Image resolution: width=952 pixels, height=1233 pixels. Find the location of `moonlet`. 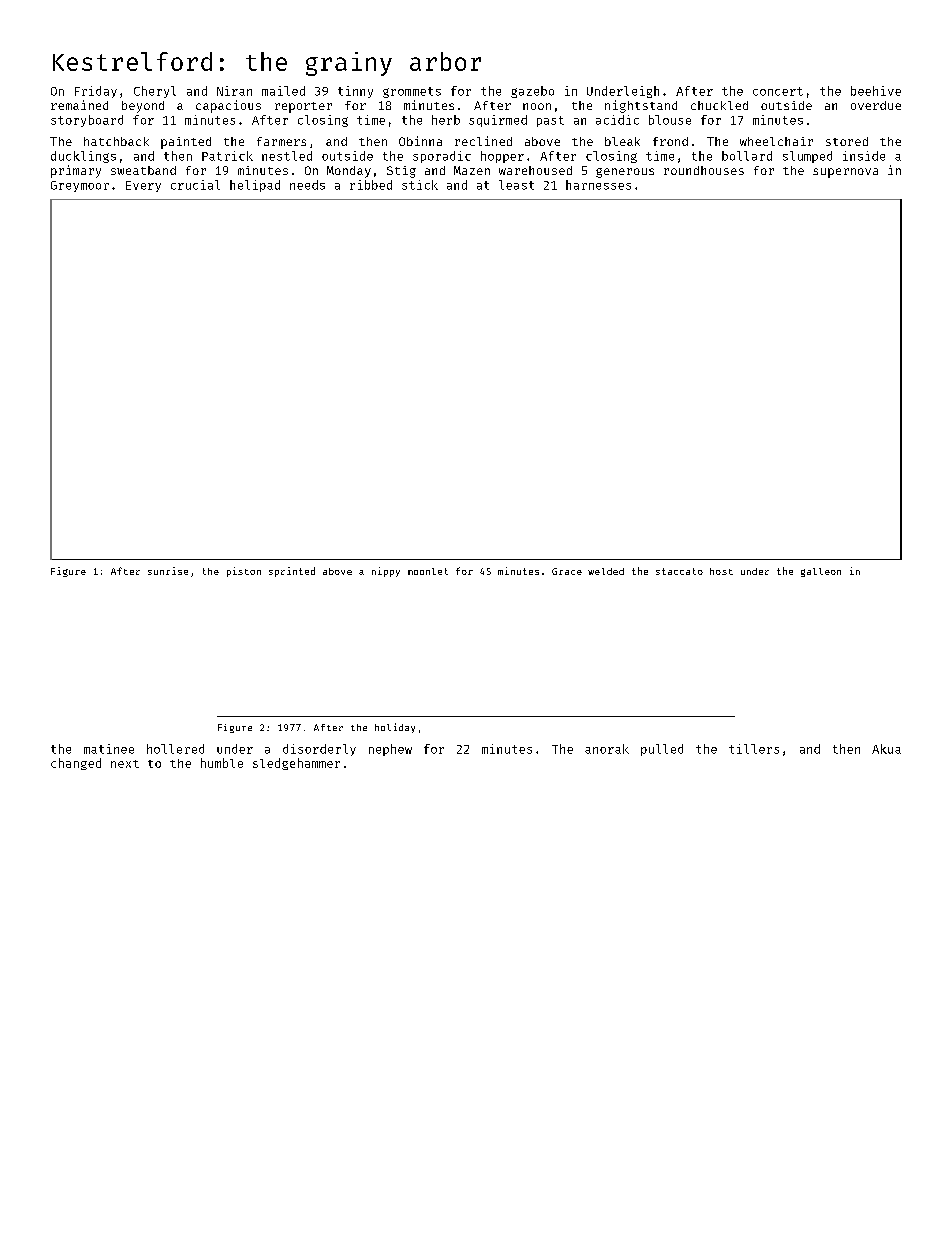

moonlet is located at coordinates (428, 571).
